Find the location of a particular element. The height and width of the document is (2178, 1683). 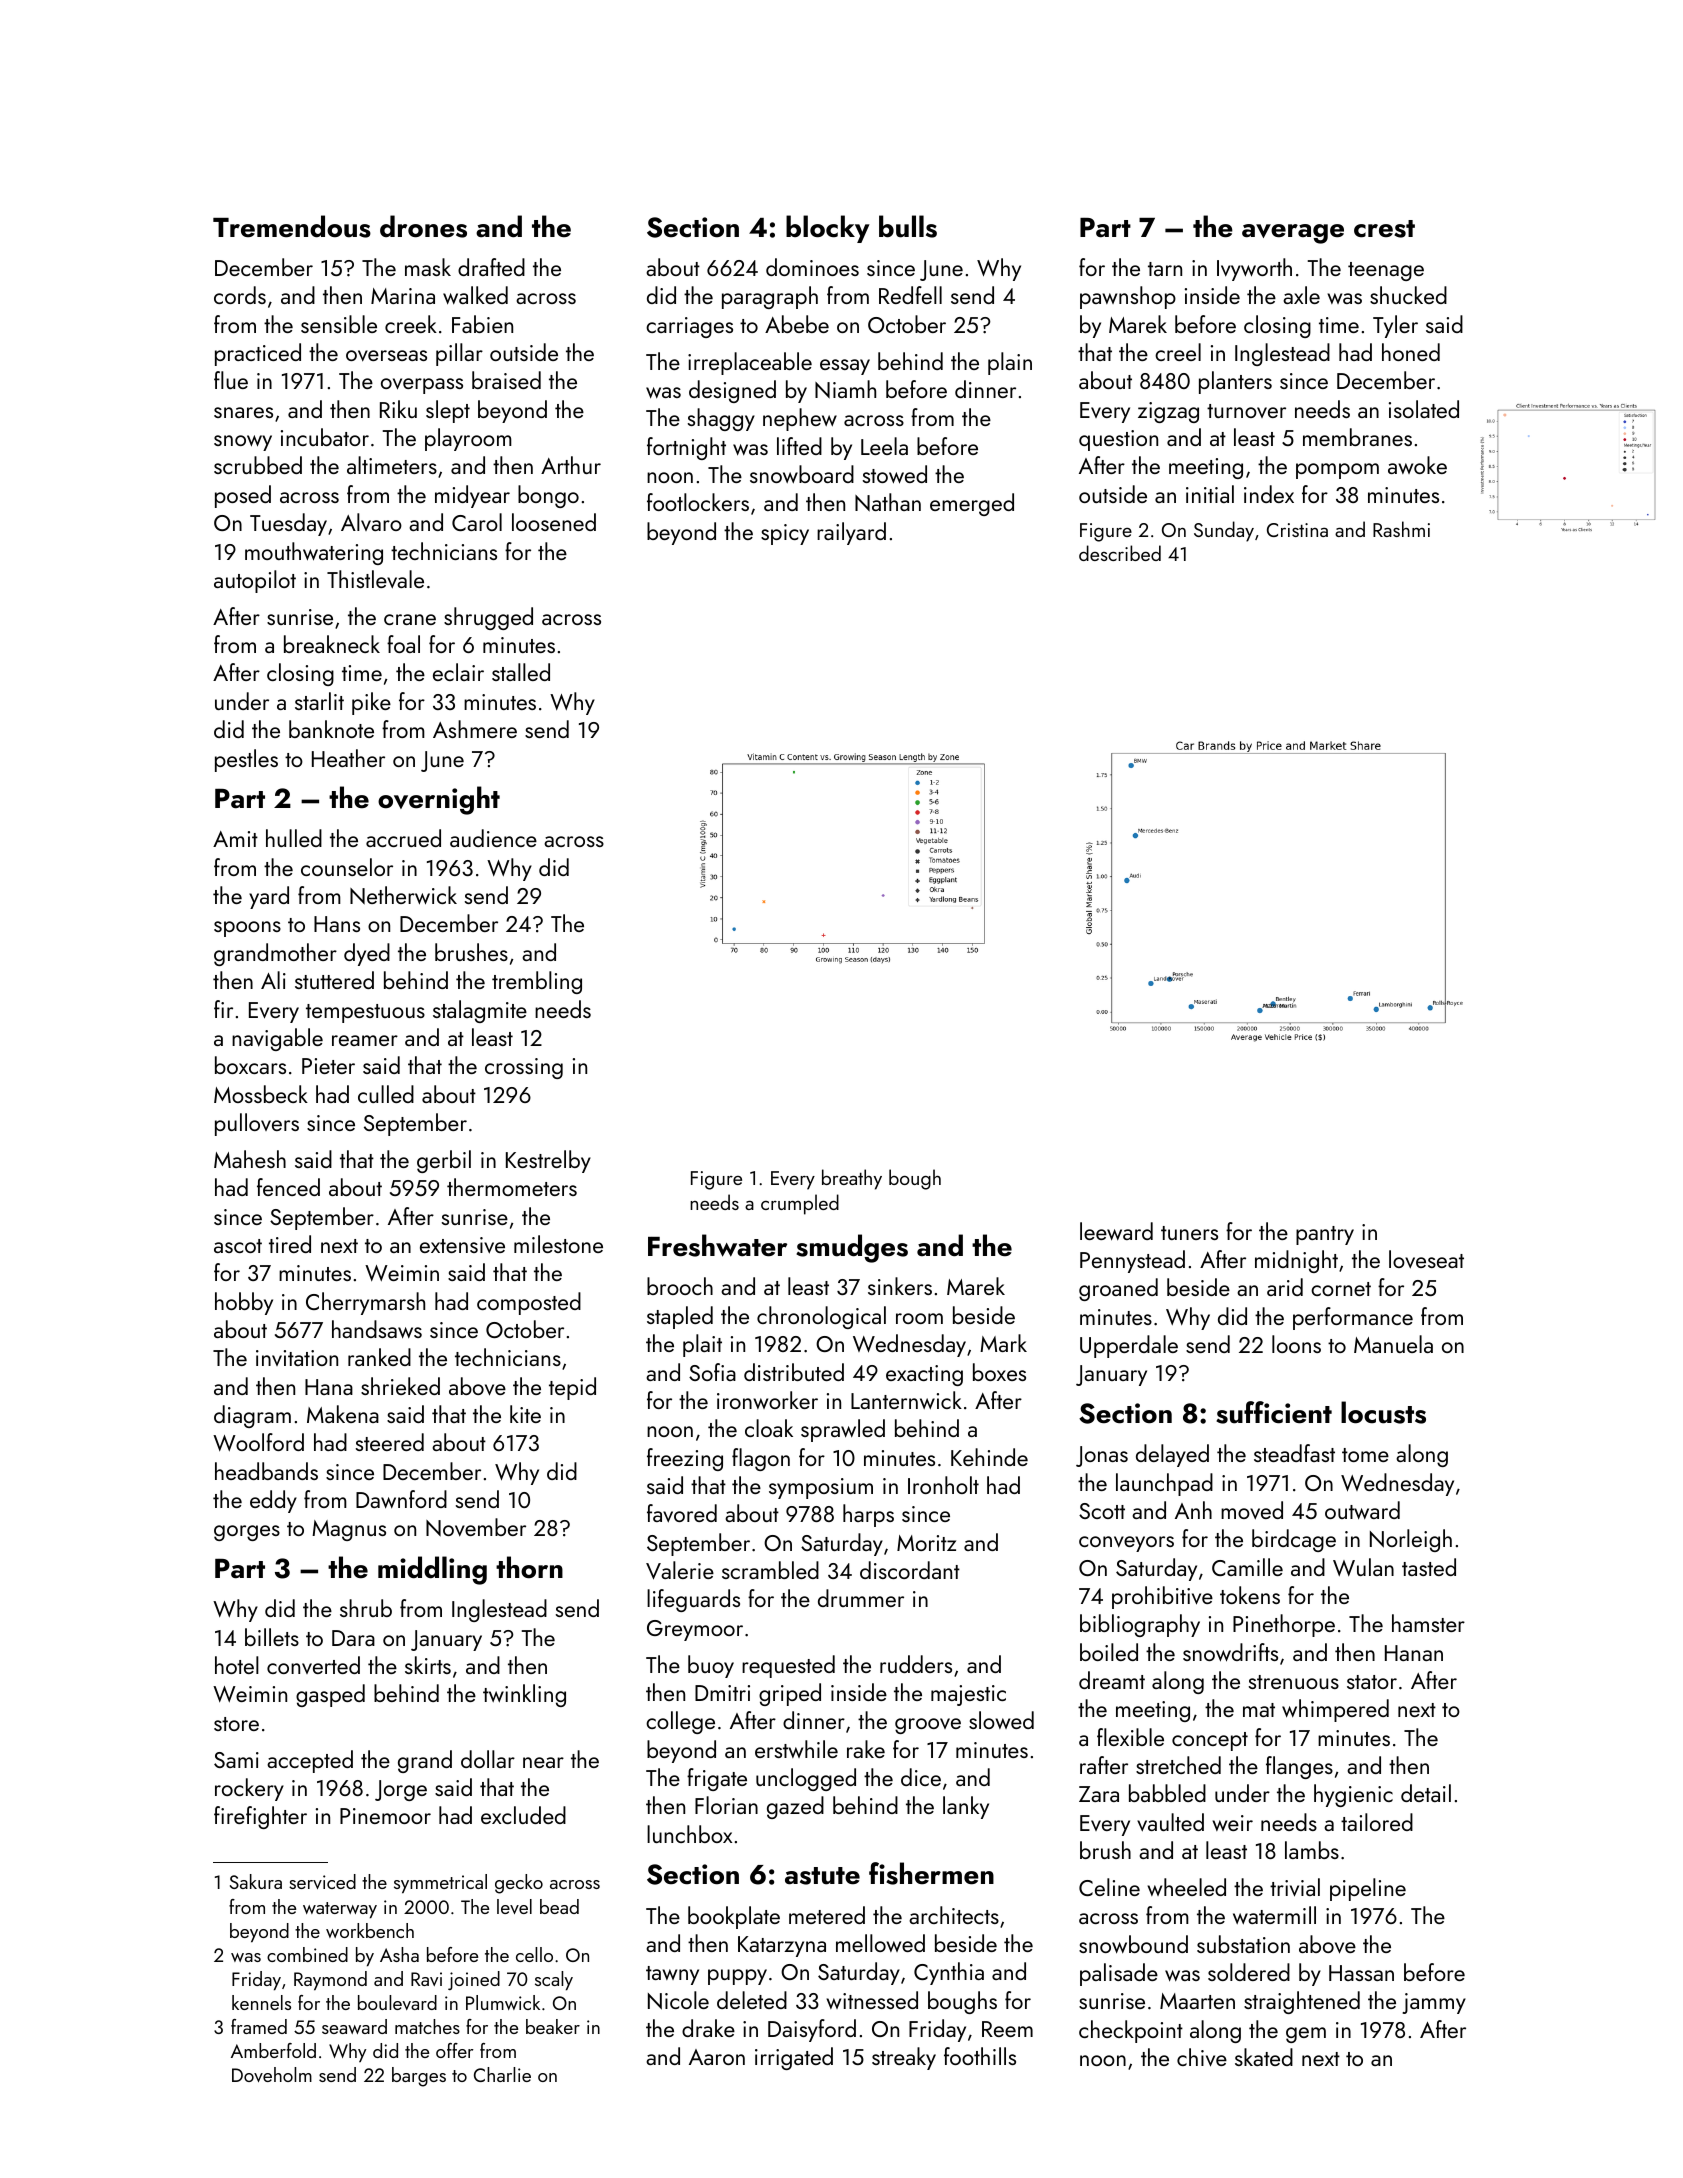

tuners is located at coordinates (1189, 1233).
